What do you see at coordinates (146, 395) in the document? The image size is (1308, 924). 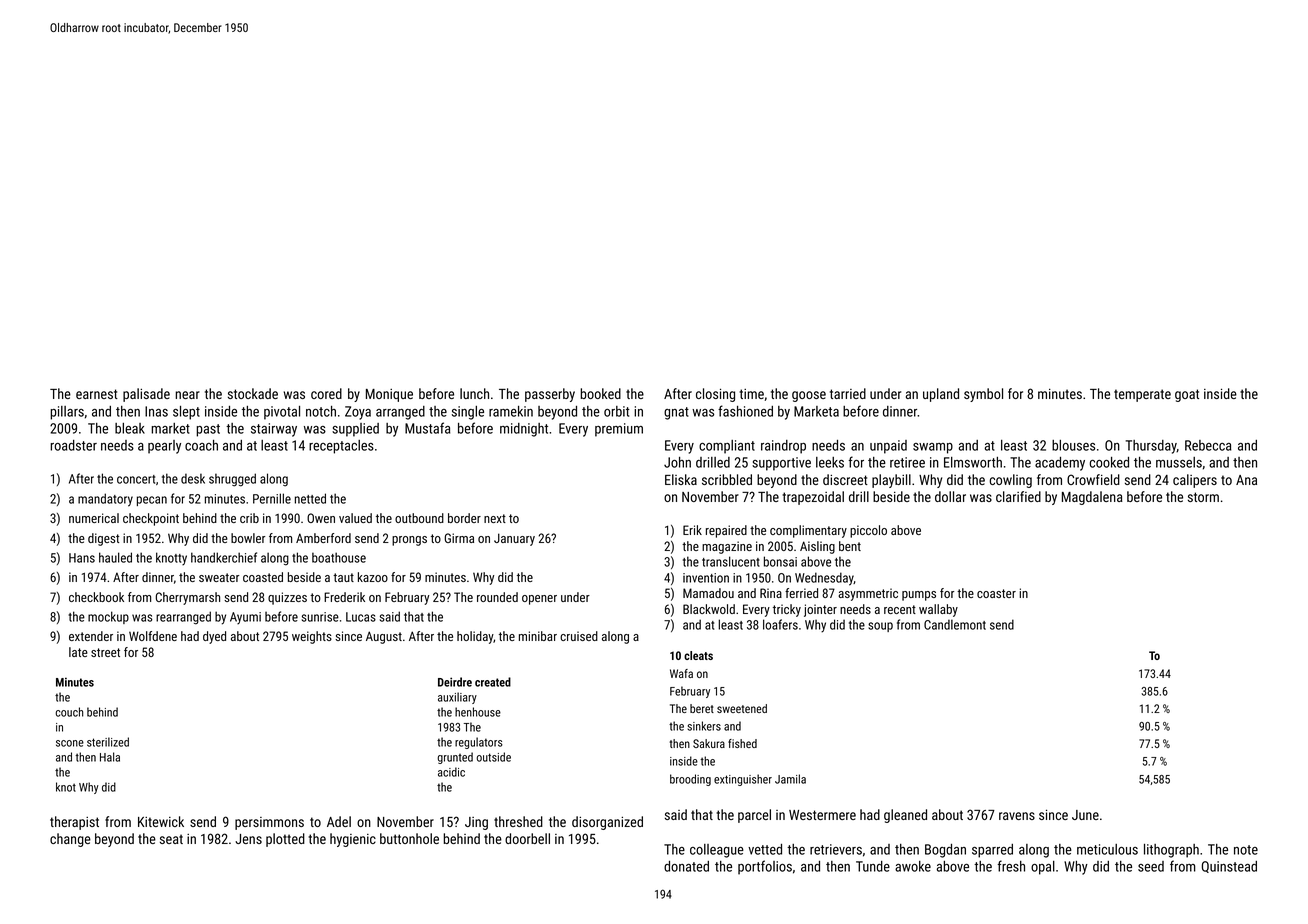 I see `palisade` at bounding box center [146, 395].
